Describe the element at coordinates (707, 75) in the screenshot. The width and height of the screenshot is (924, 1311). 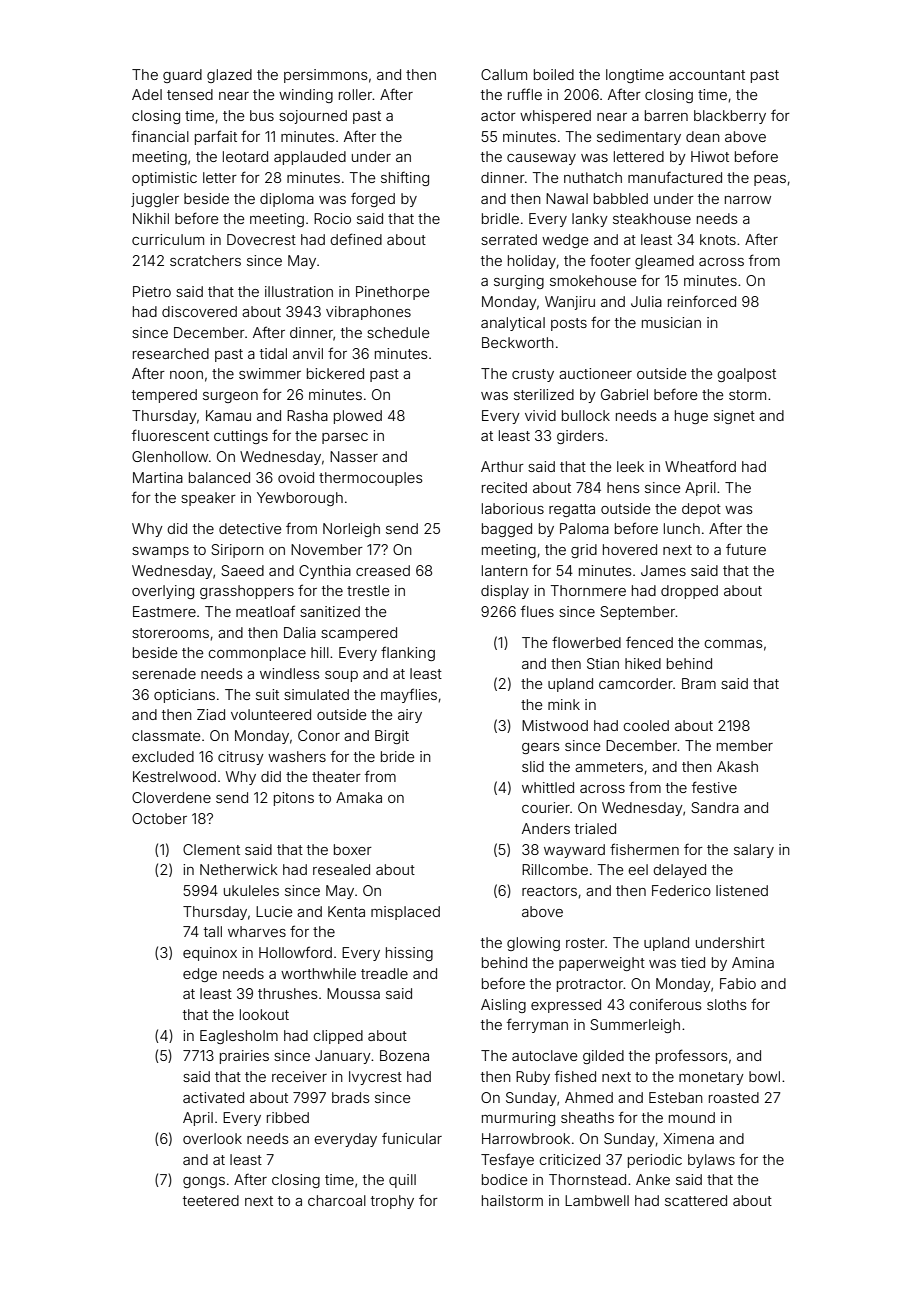
I see `accountant` at that location.
